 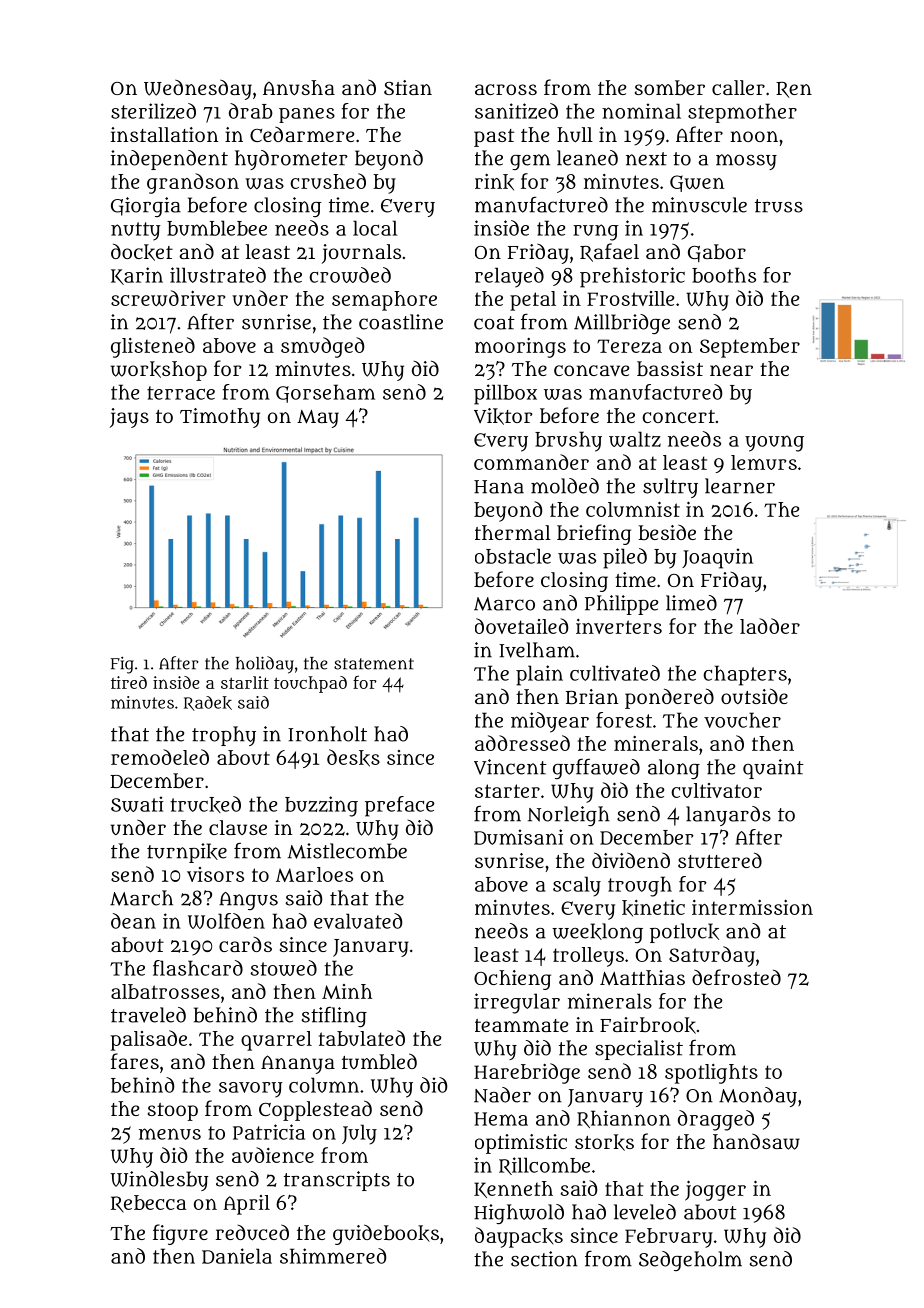 I want to click on obstacle, so click(x=513, y=556).
